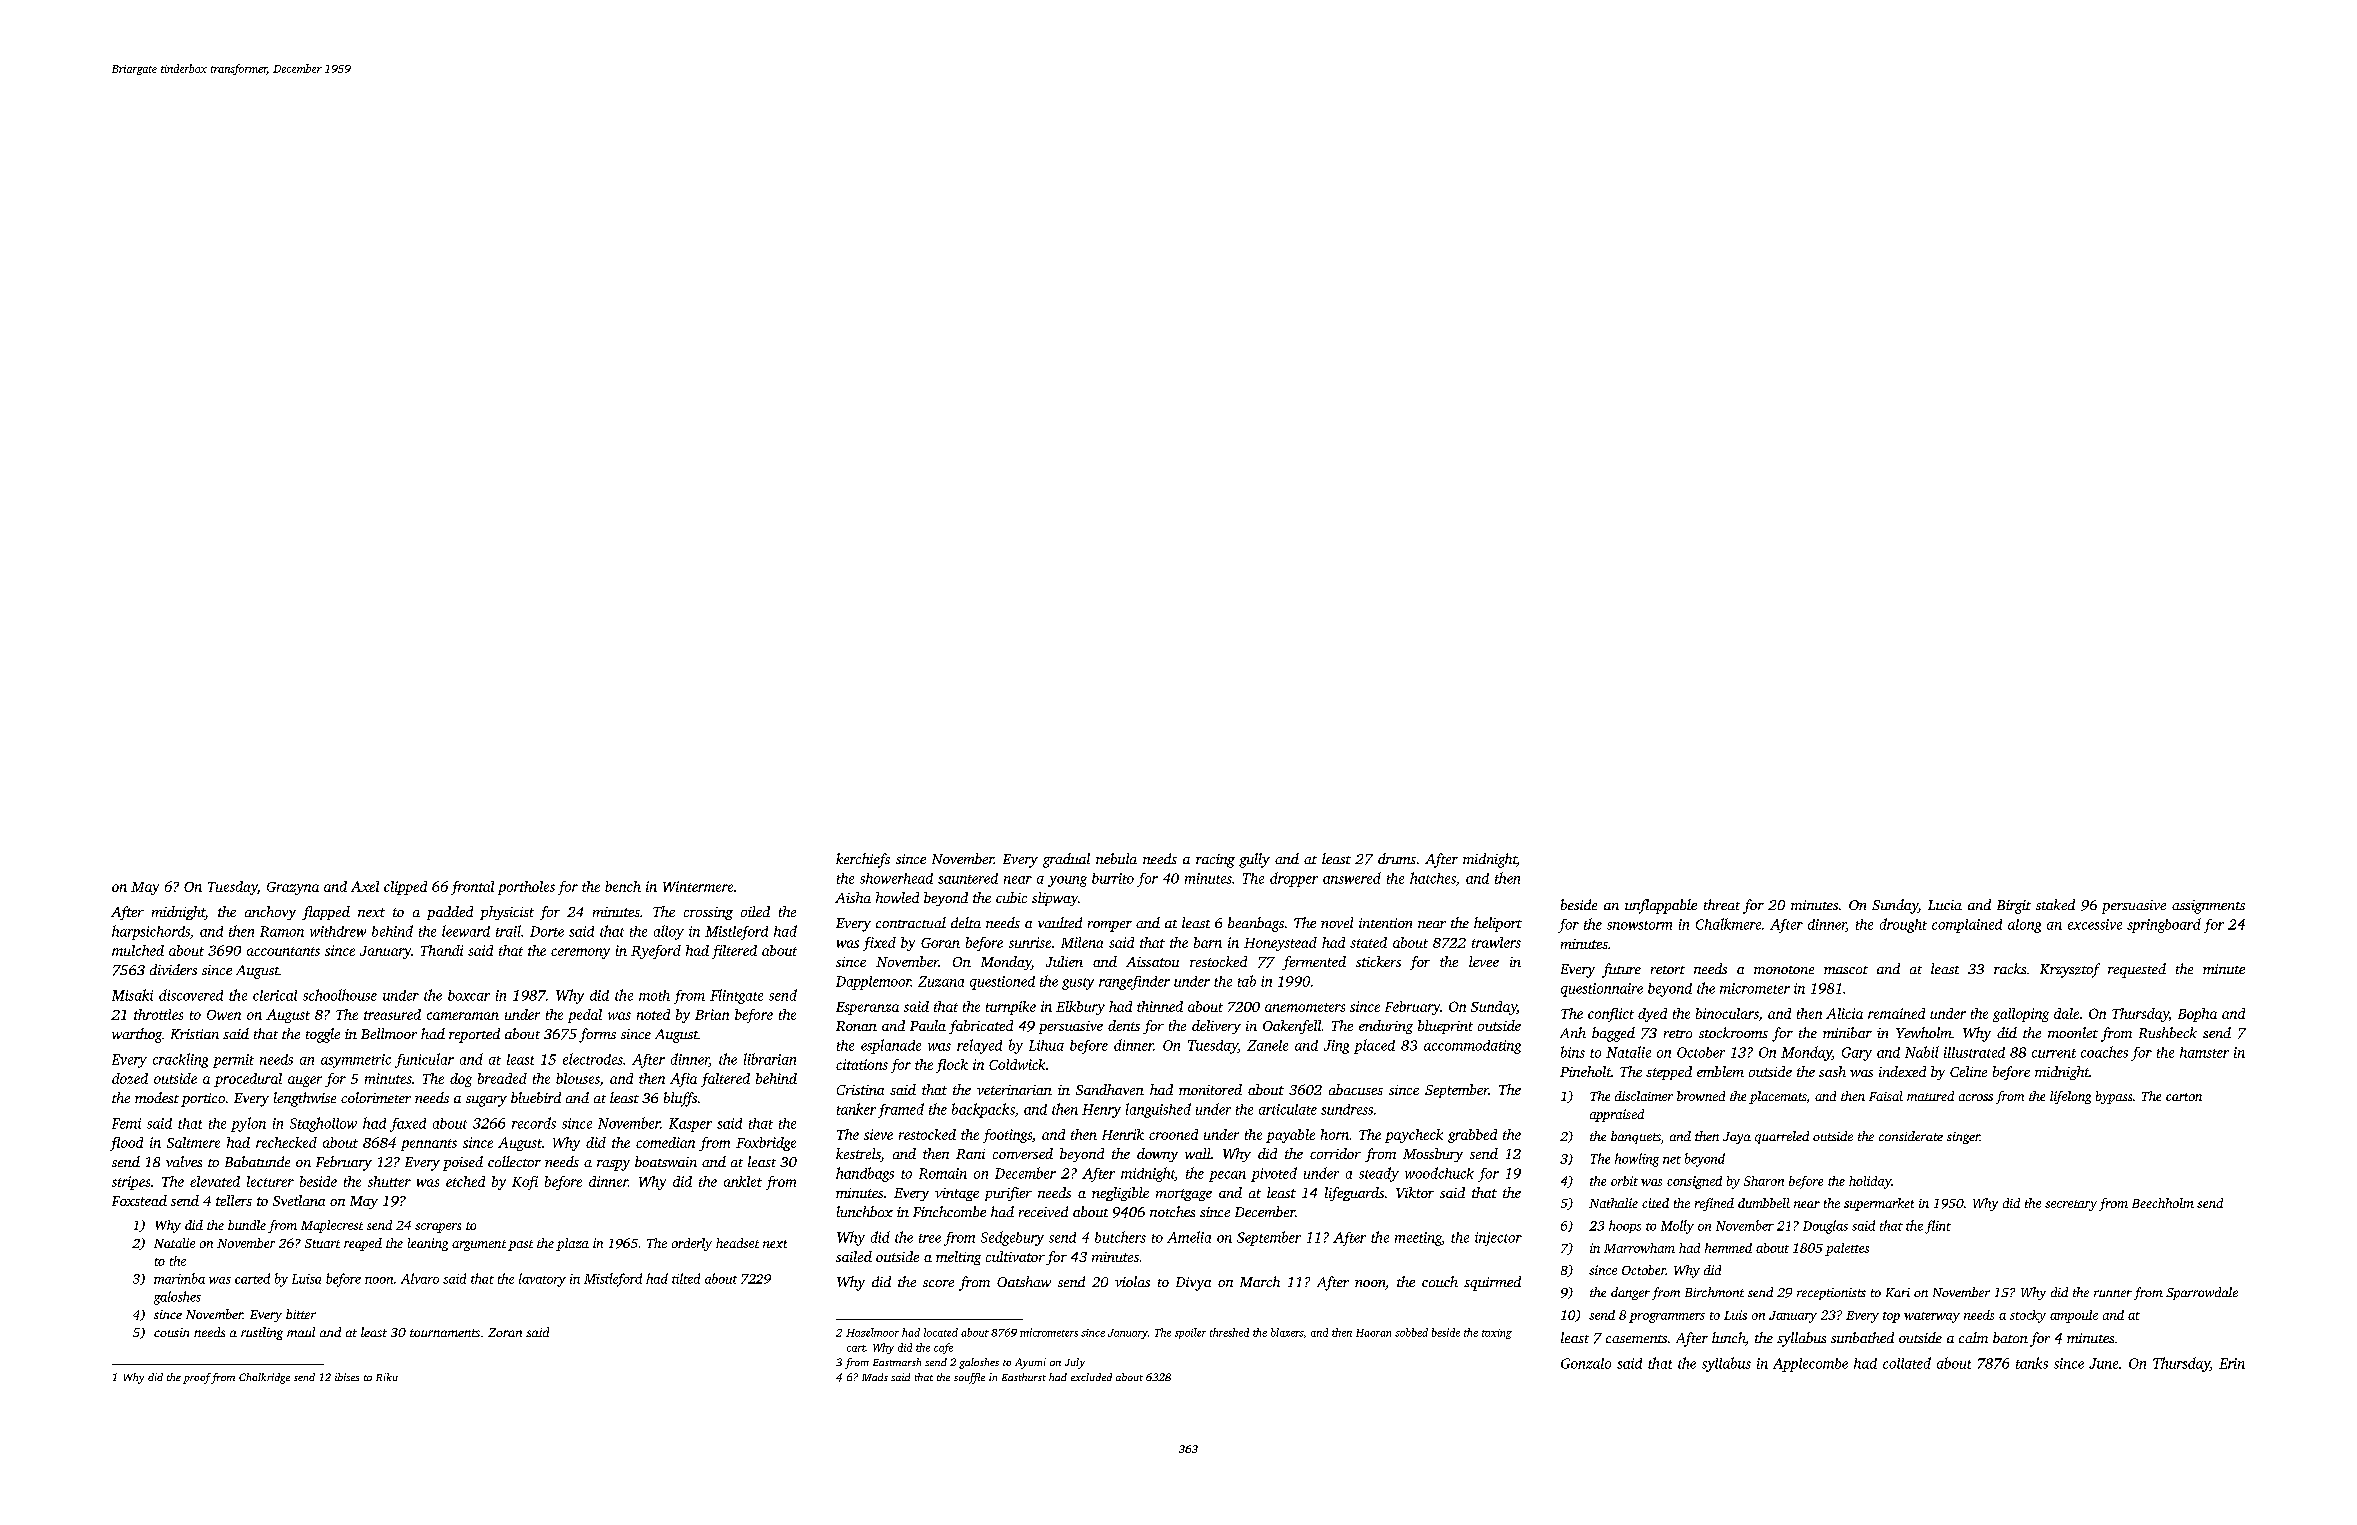  I want to click on receptionists, so click(1831, 1294).
